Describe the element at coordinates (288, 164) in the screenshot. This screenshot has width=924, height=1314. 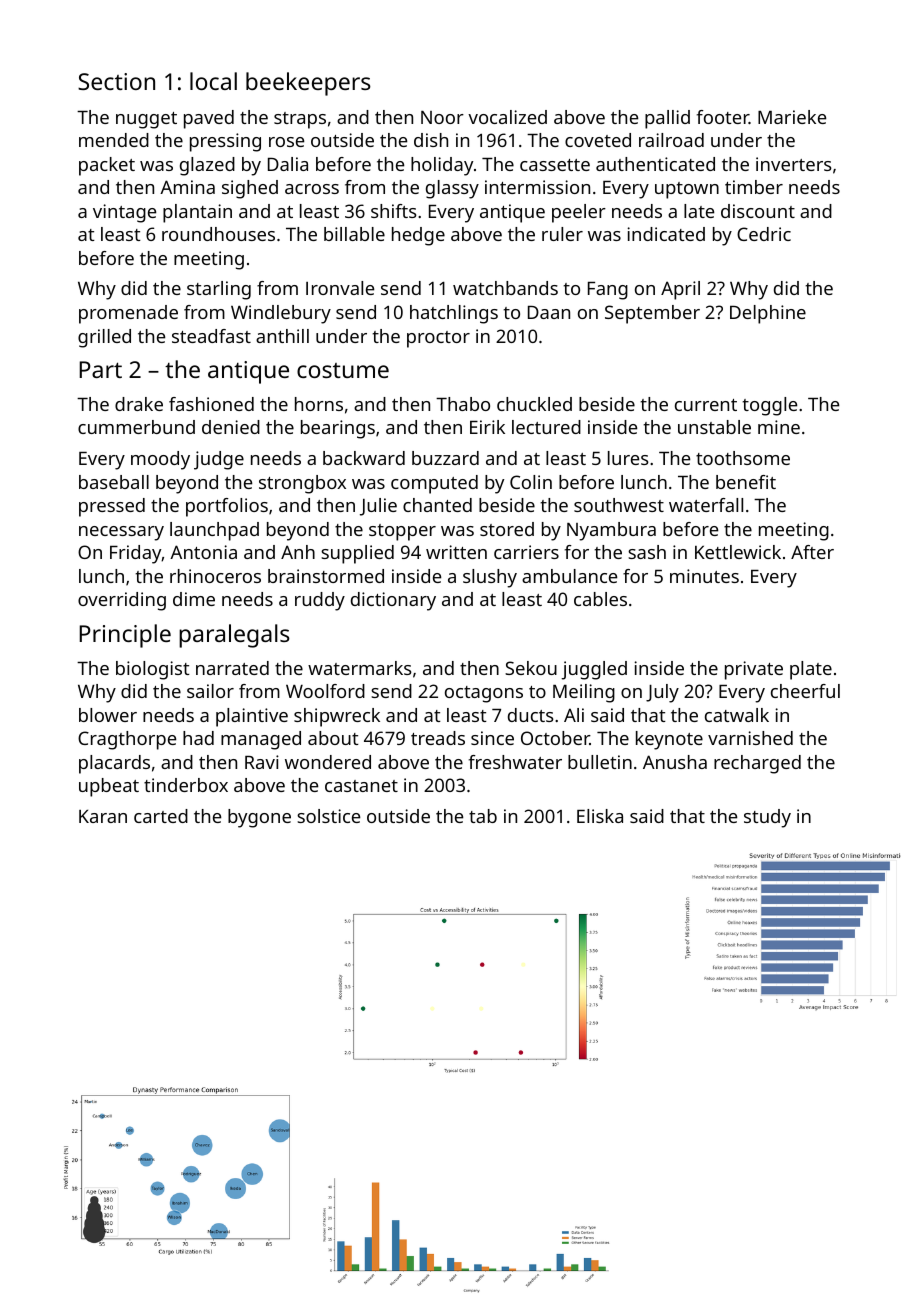
I see `Dalia` at that location.
